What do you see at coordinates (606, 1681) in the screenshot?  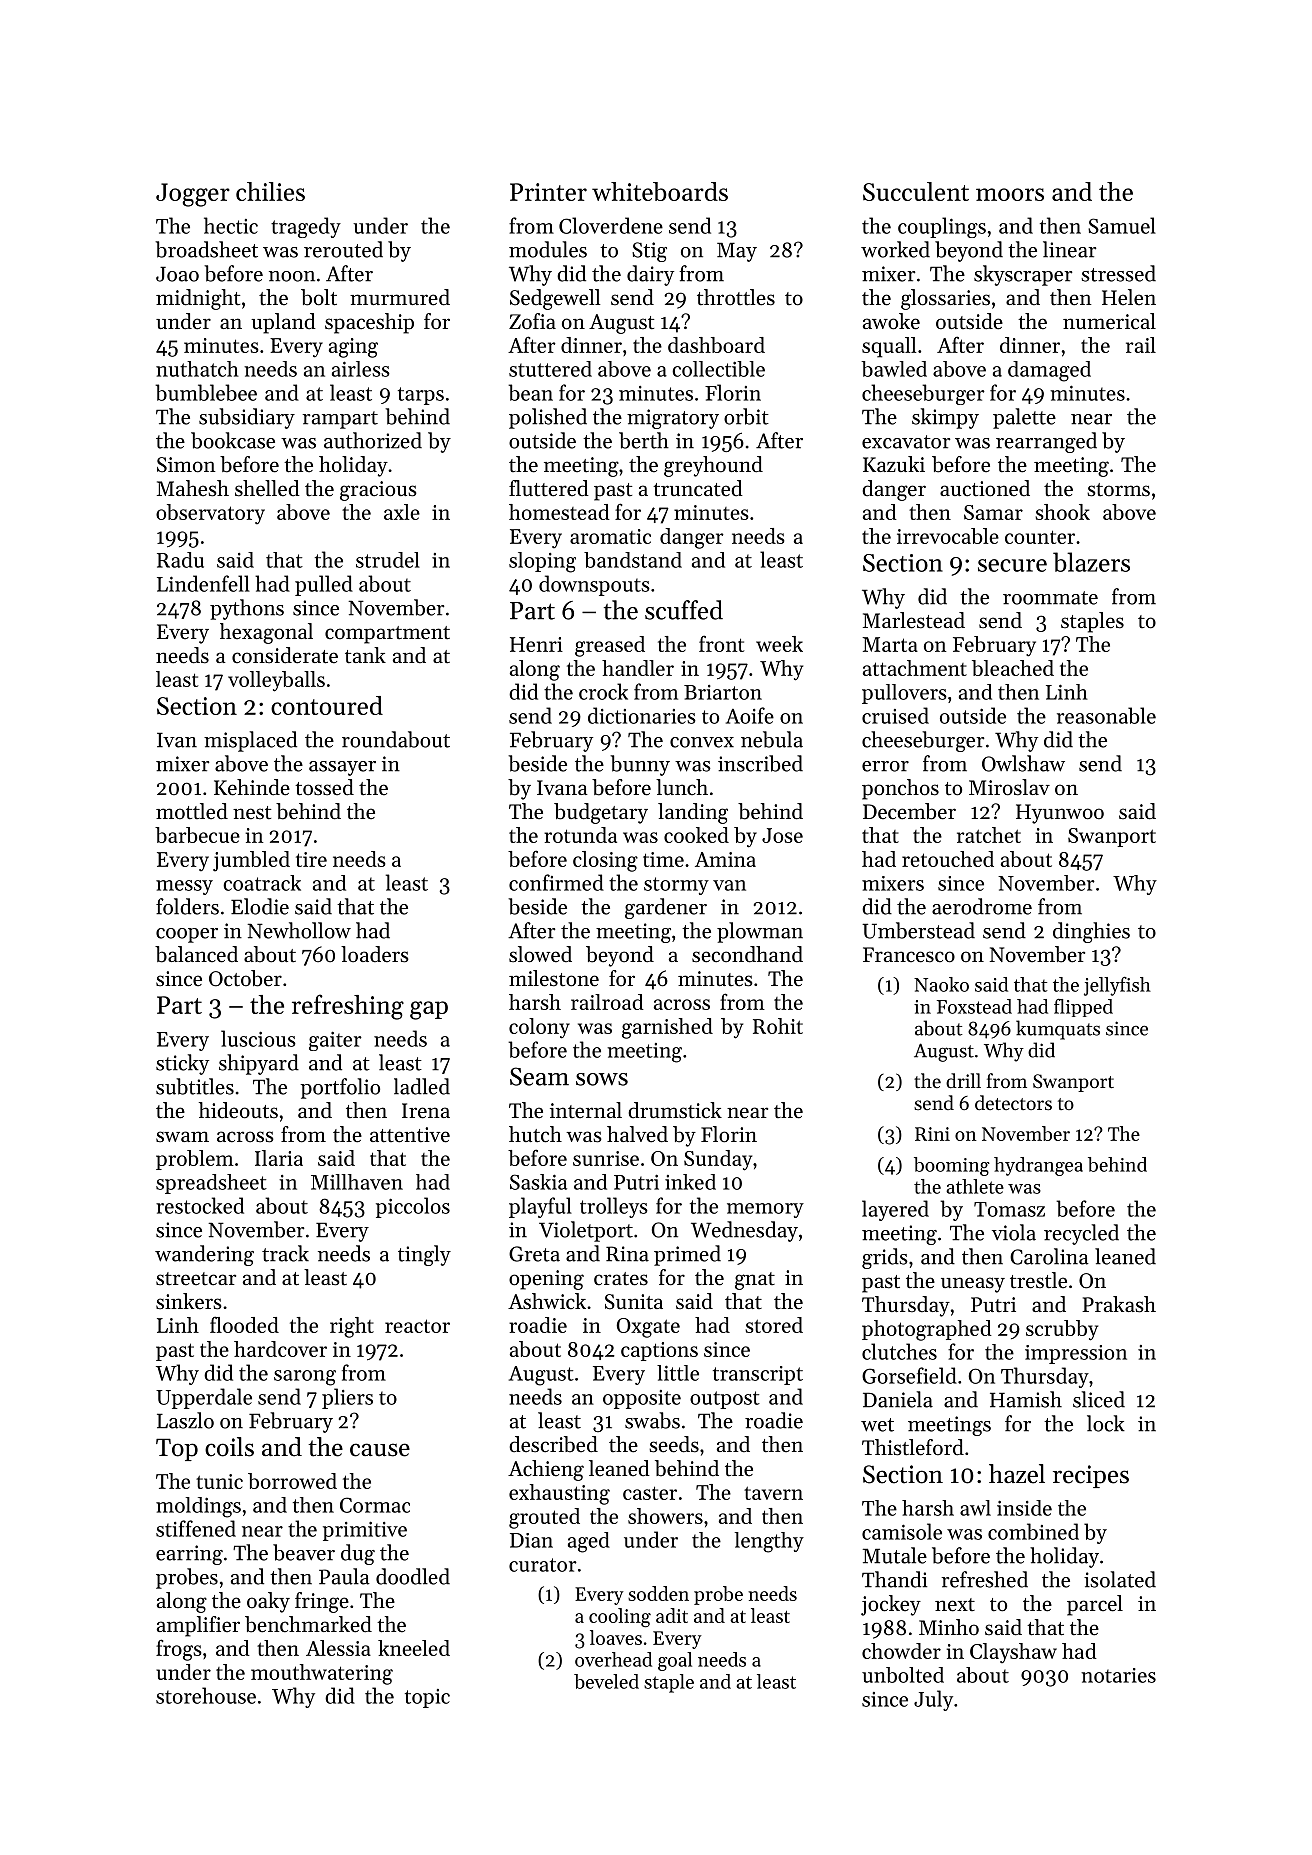 I see `beveled` at bounding box center [606, 1681].
